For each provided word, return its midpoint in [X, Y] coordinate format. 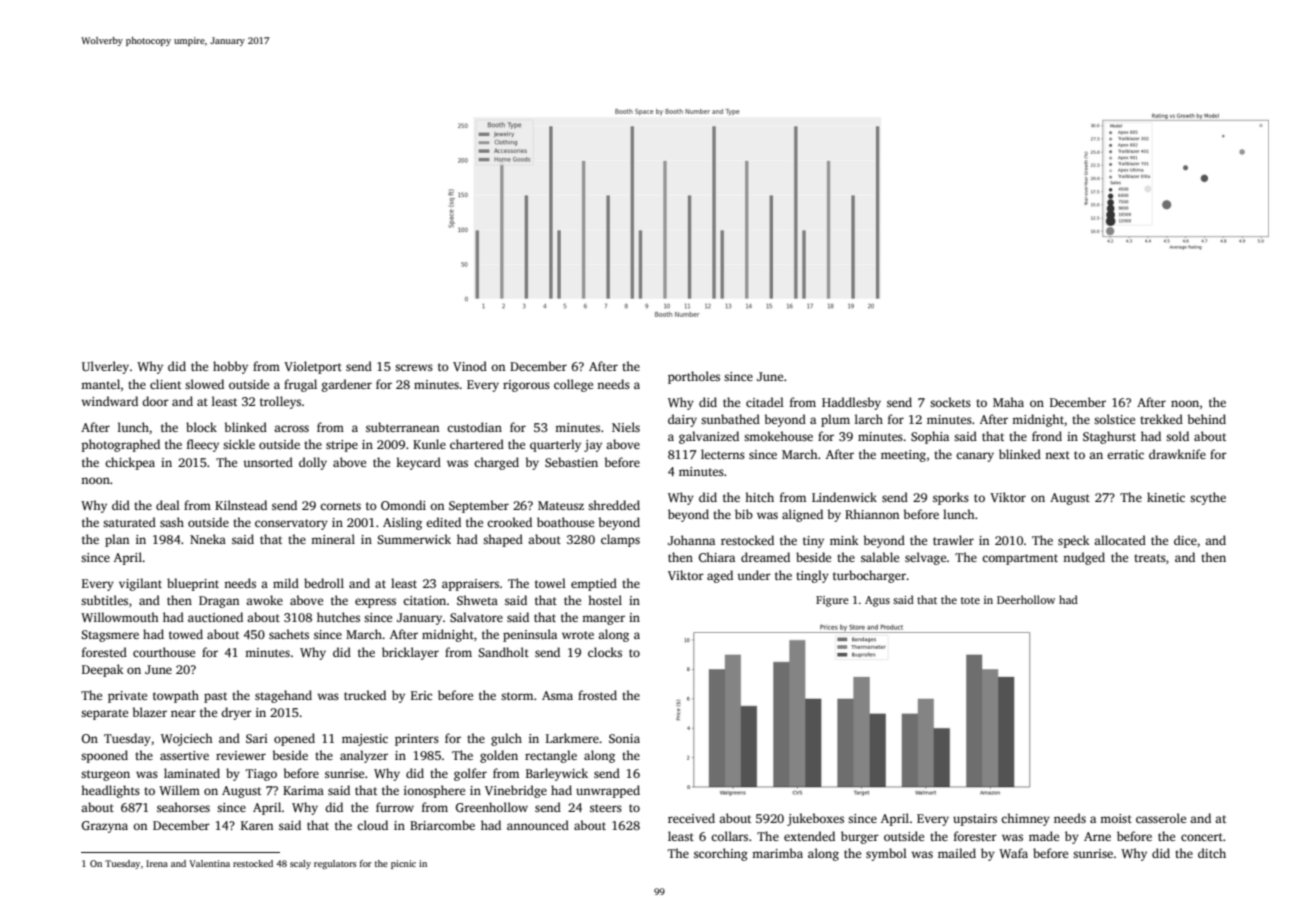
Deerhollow [1026, 599]
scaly [300, 864]
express [375, 603]
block [201, 427]
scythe [1208, 498]
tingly [812, 576]
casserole [1161, 818]
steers [606, 808]
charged [496, 463]
